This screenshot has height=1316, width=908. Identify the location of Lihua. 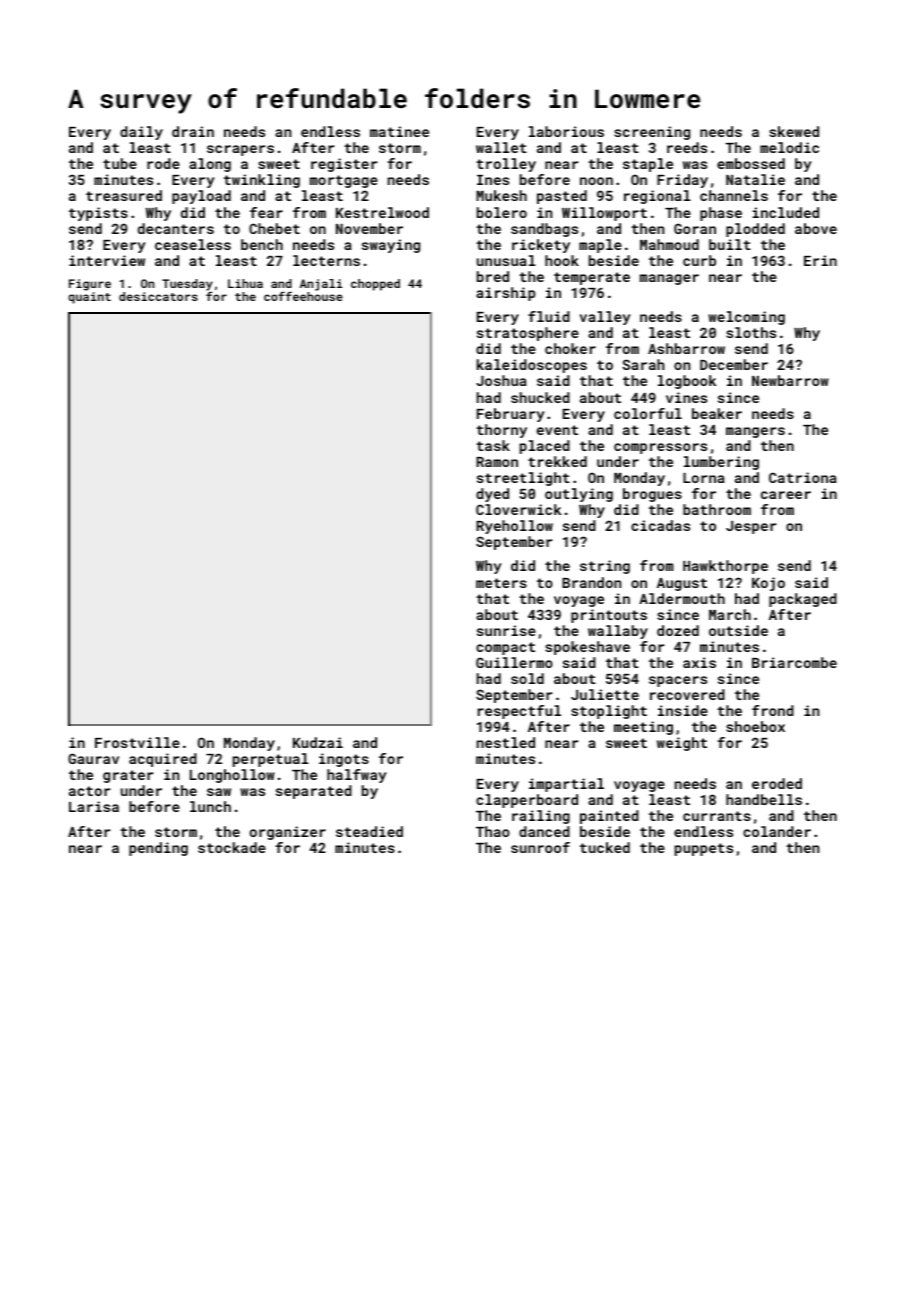
(245, 283).
